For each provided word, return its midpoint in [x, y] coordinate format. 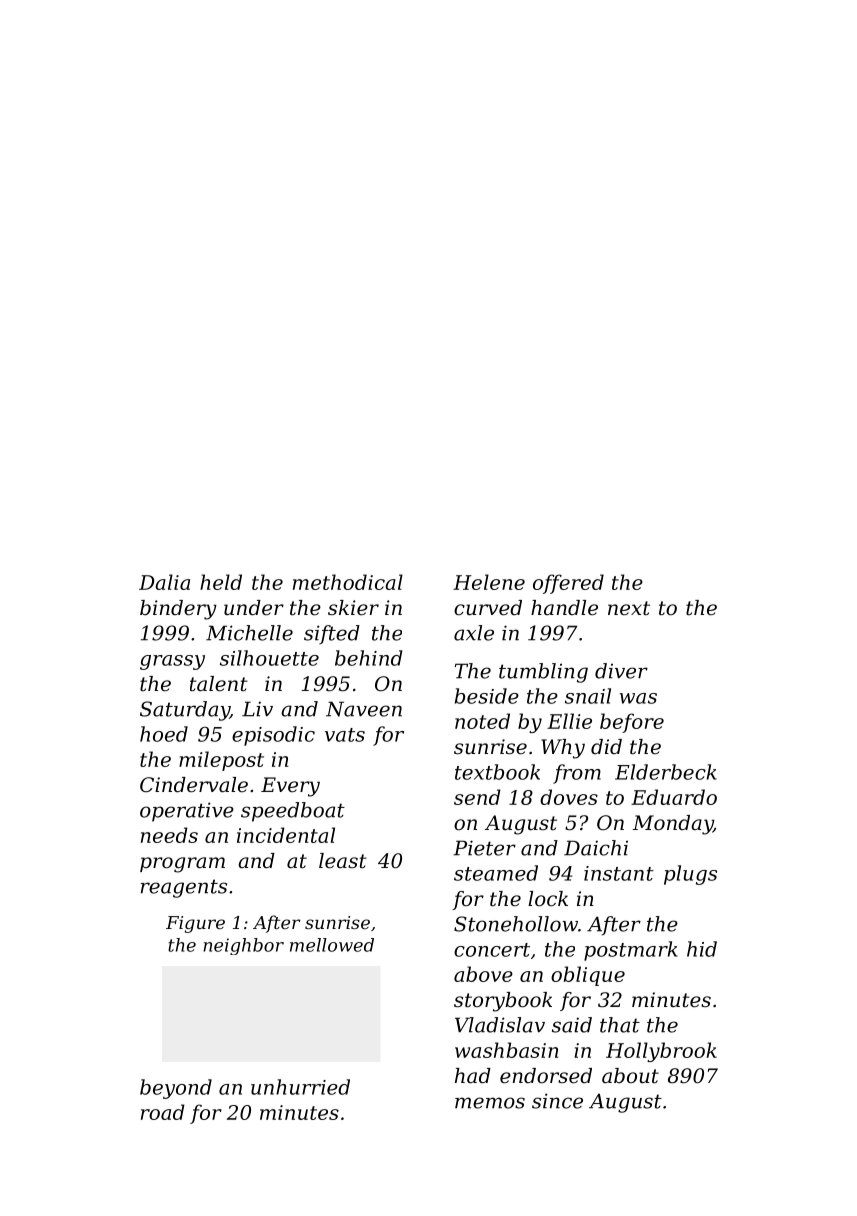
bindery [178, 610]
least [343, 861]
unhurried [300, 1087]
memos [490, 1103]
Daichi [596, 848]
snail [588, 696]
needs [169, 835]
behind [369, 658]
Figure [195, 924]
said [572, 1025]
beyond [176, 1089]
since [557, 1101]
